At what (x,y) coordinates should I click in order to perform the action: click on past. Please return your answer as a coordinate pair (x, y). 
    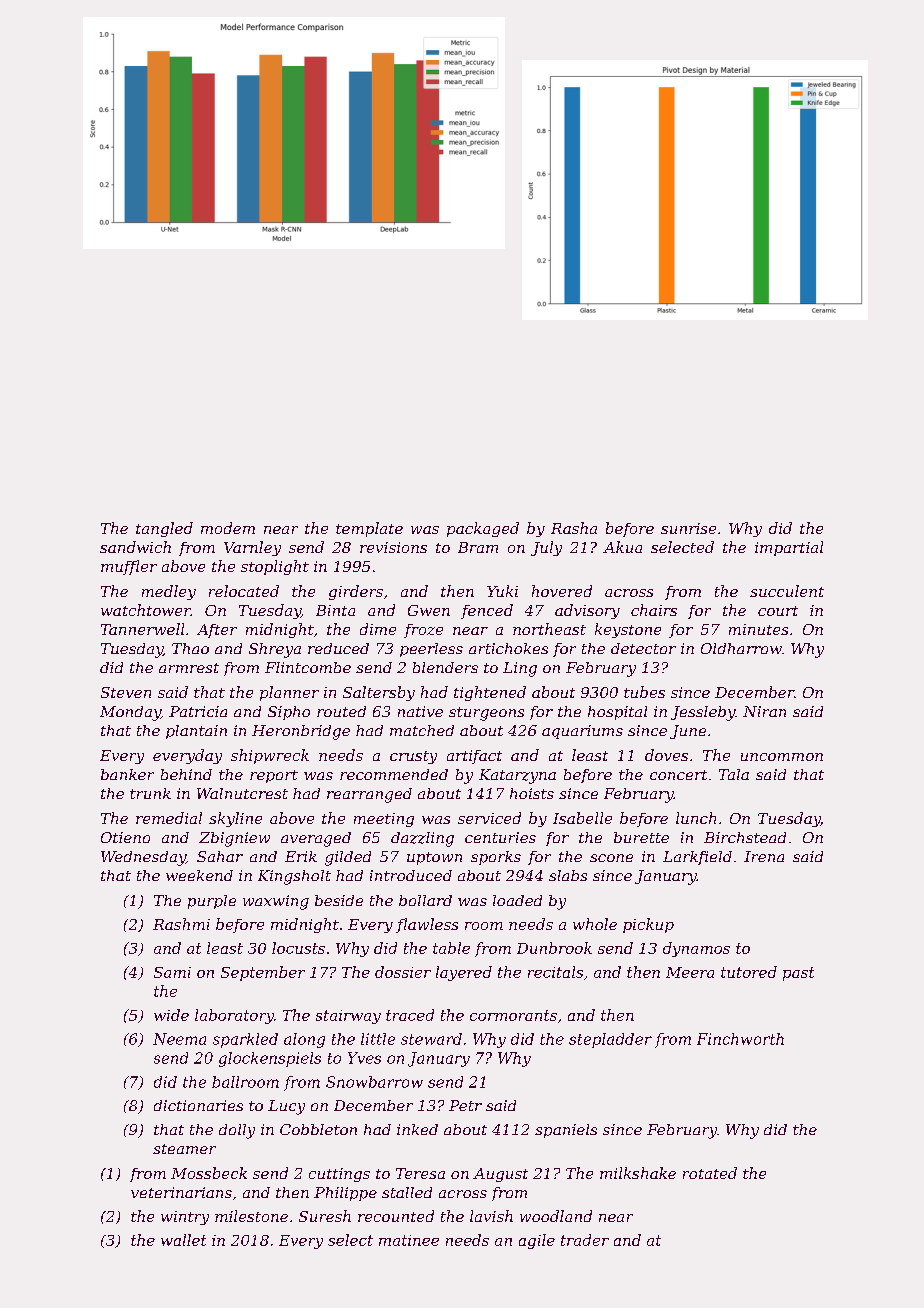
    Looking at the image, I should click on (798, 974).
